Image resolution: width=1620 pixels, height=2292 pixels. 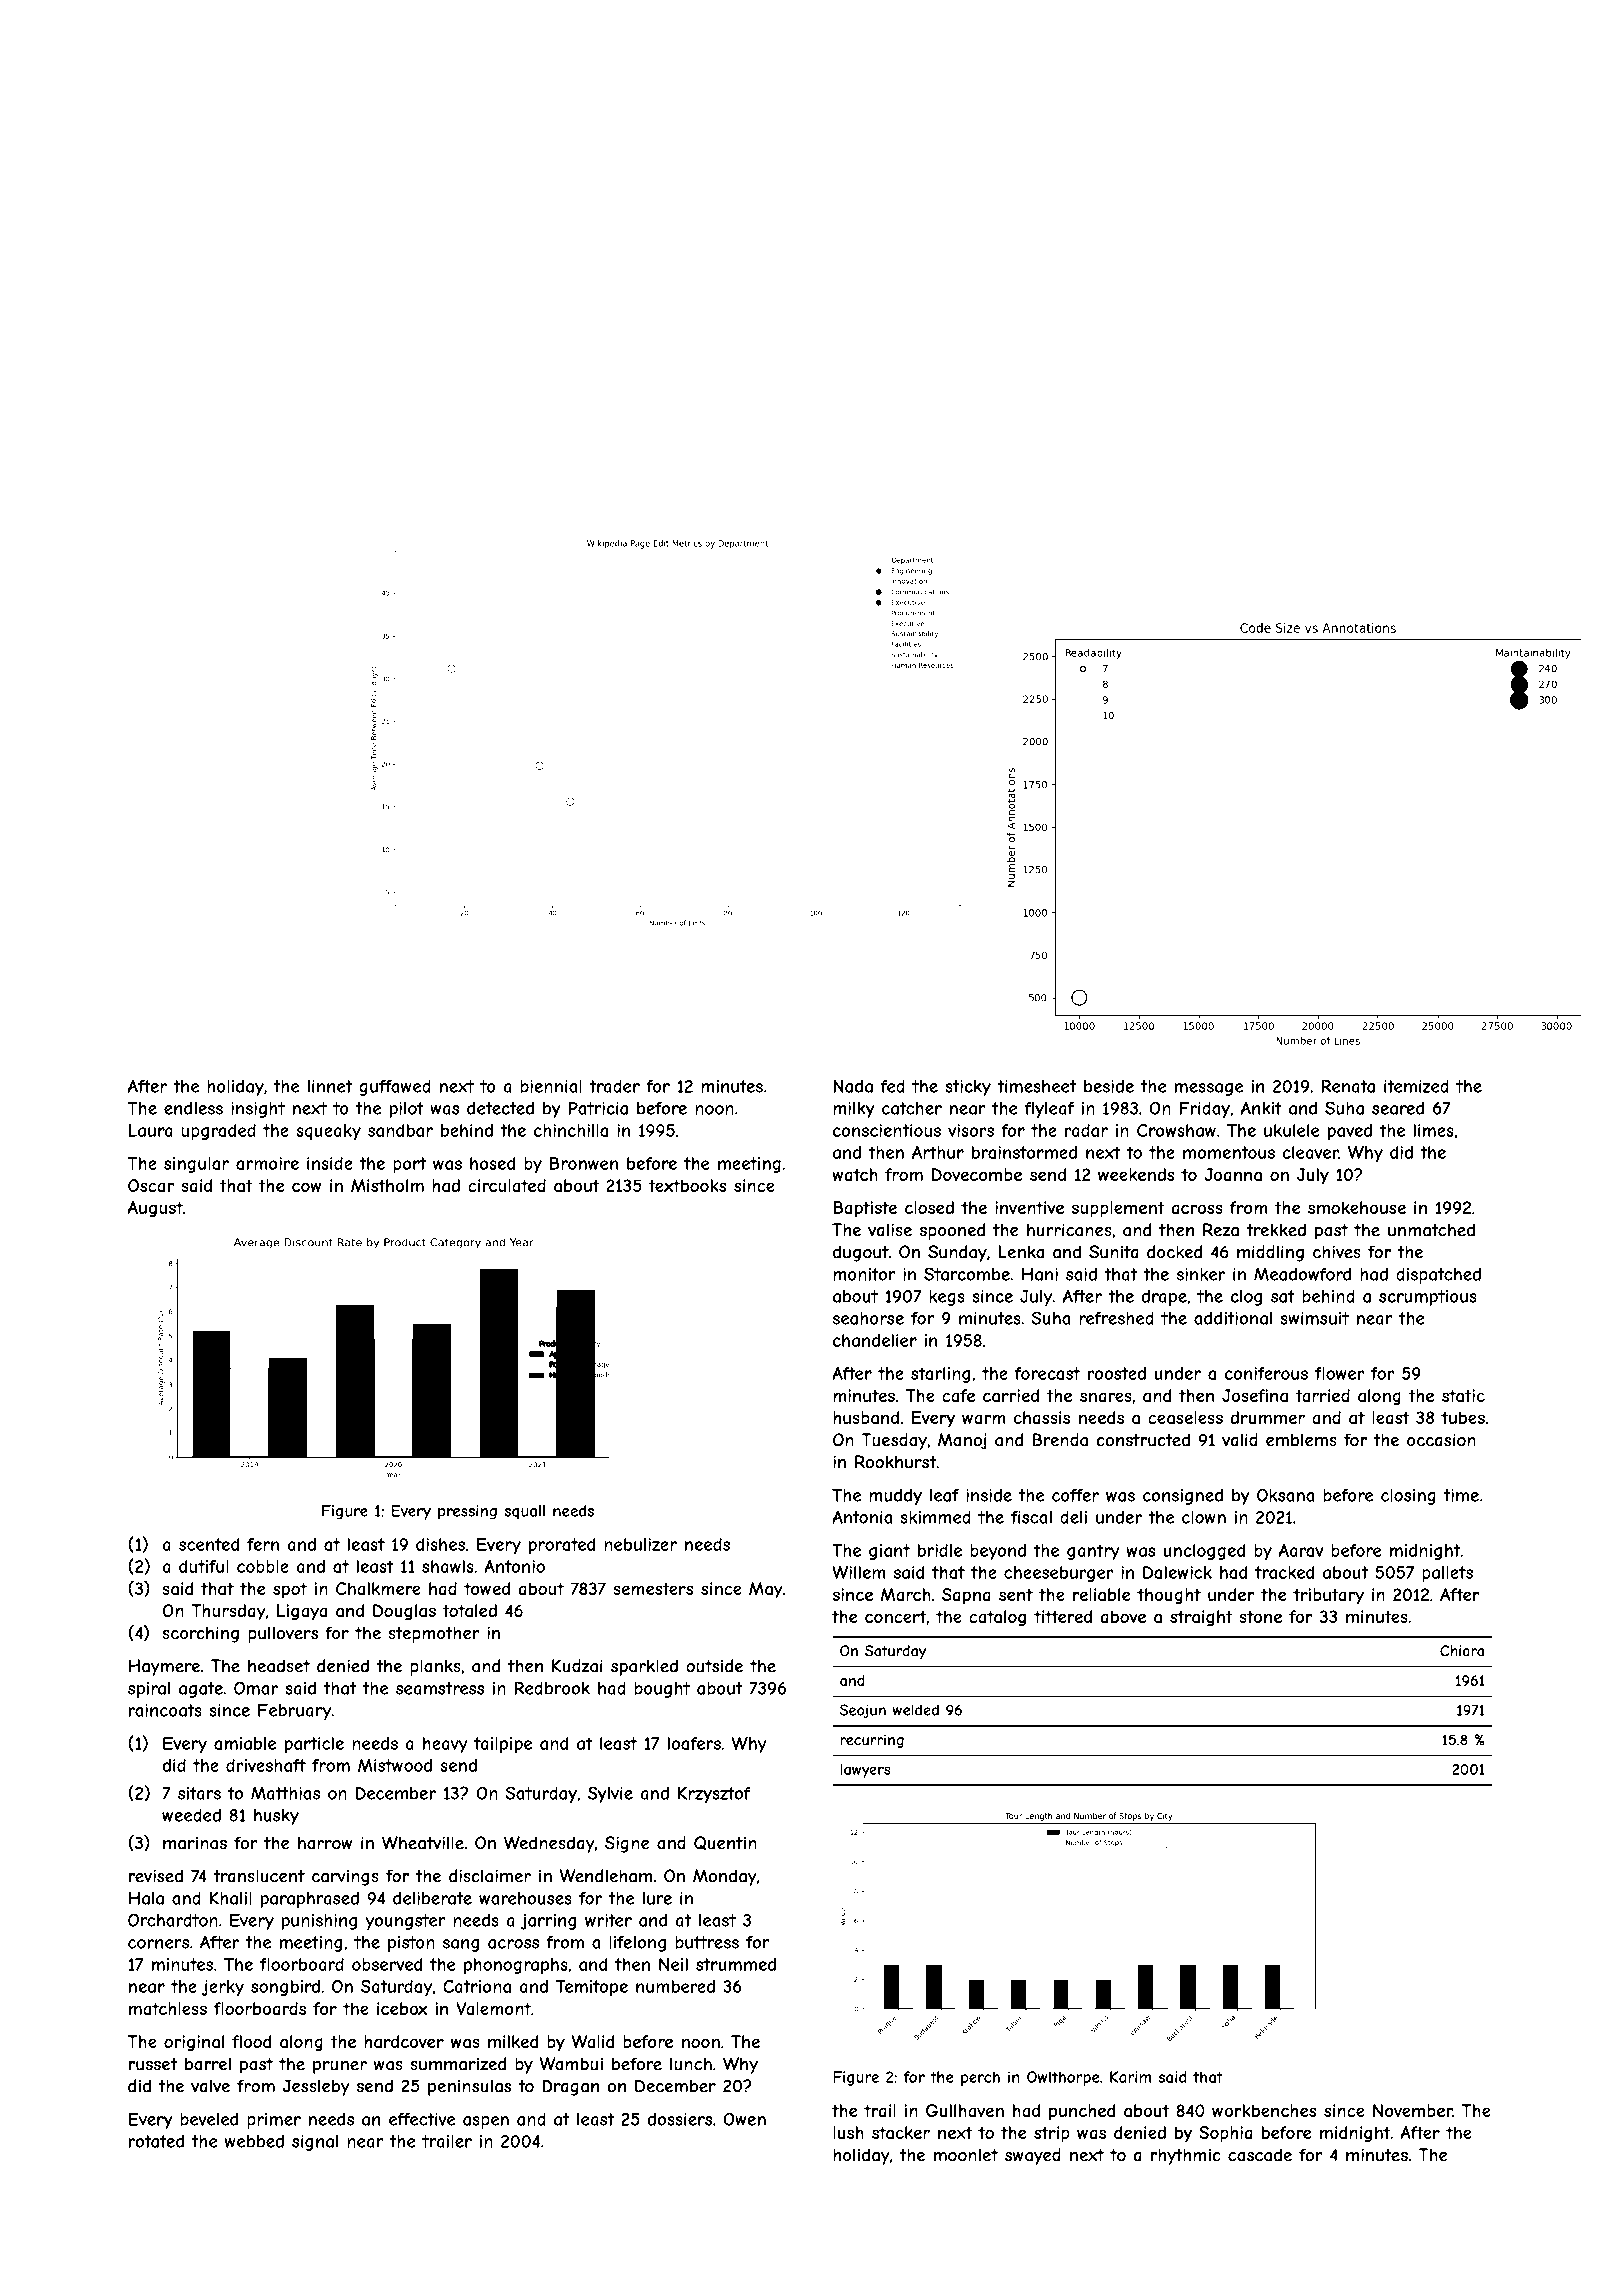 What do you see at coordinates (640, 1544) in the page?
I see `nebulizer` at bounding box center [640, 1544].
